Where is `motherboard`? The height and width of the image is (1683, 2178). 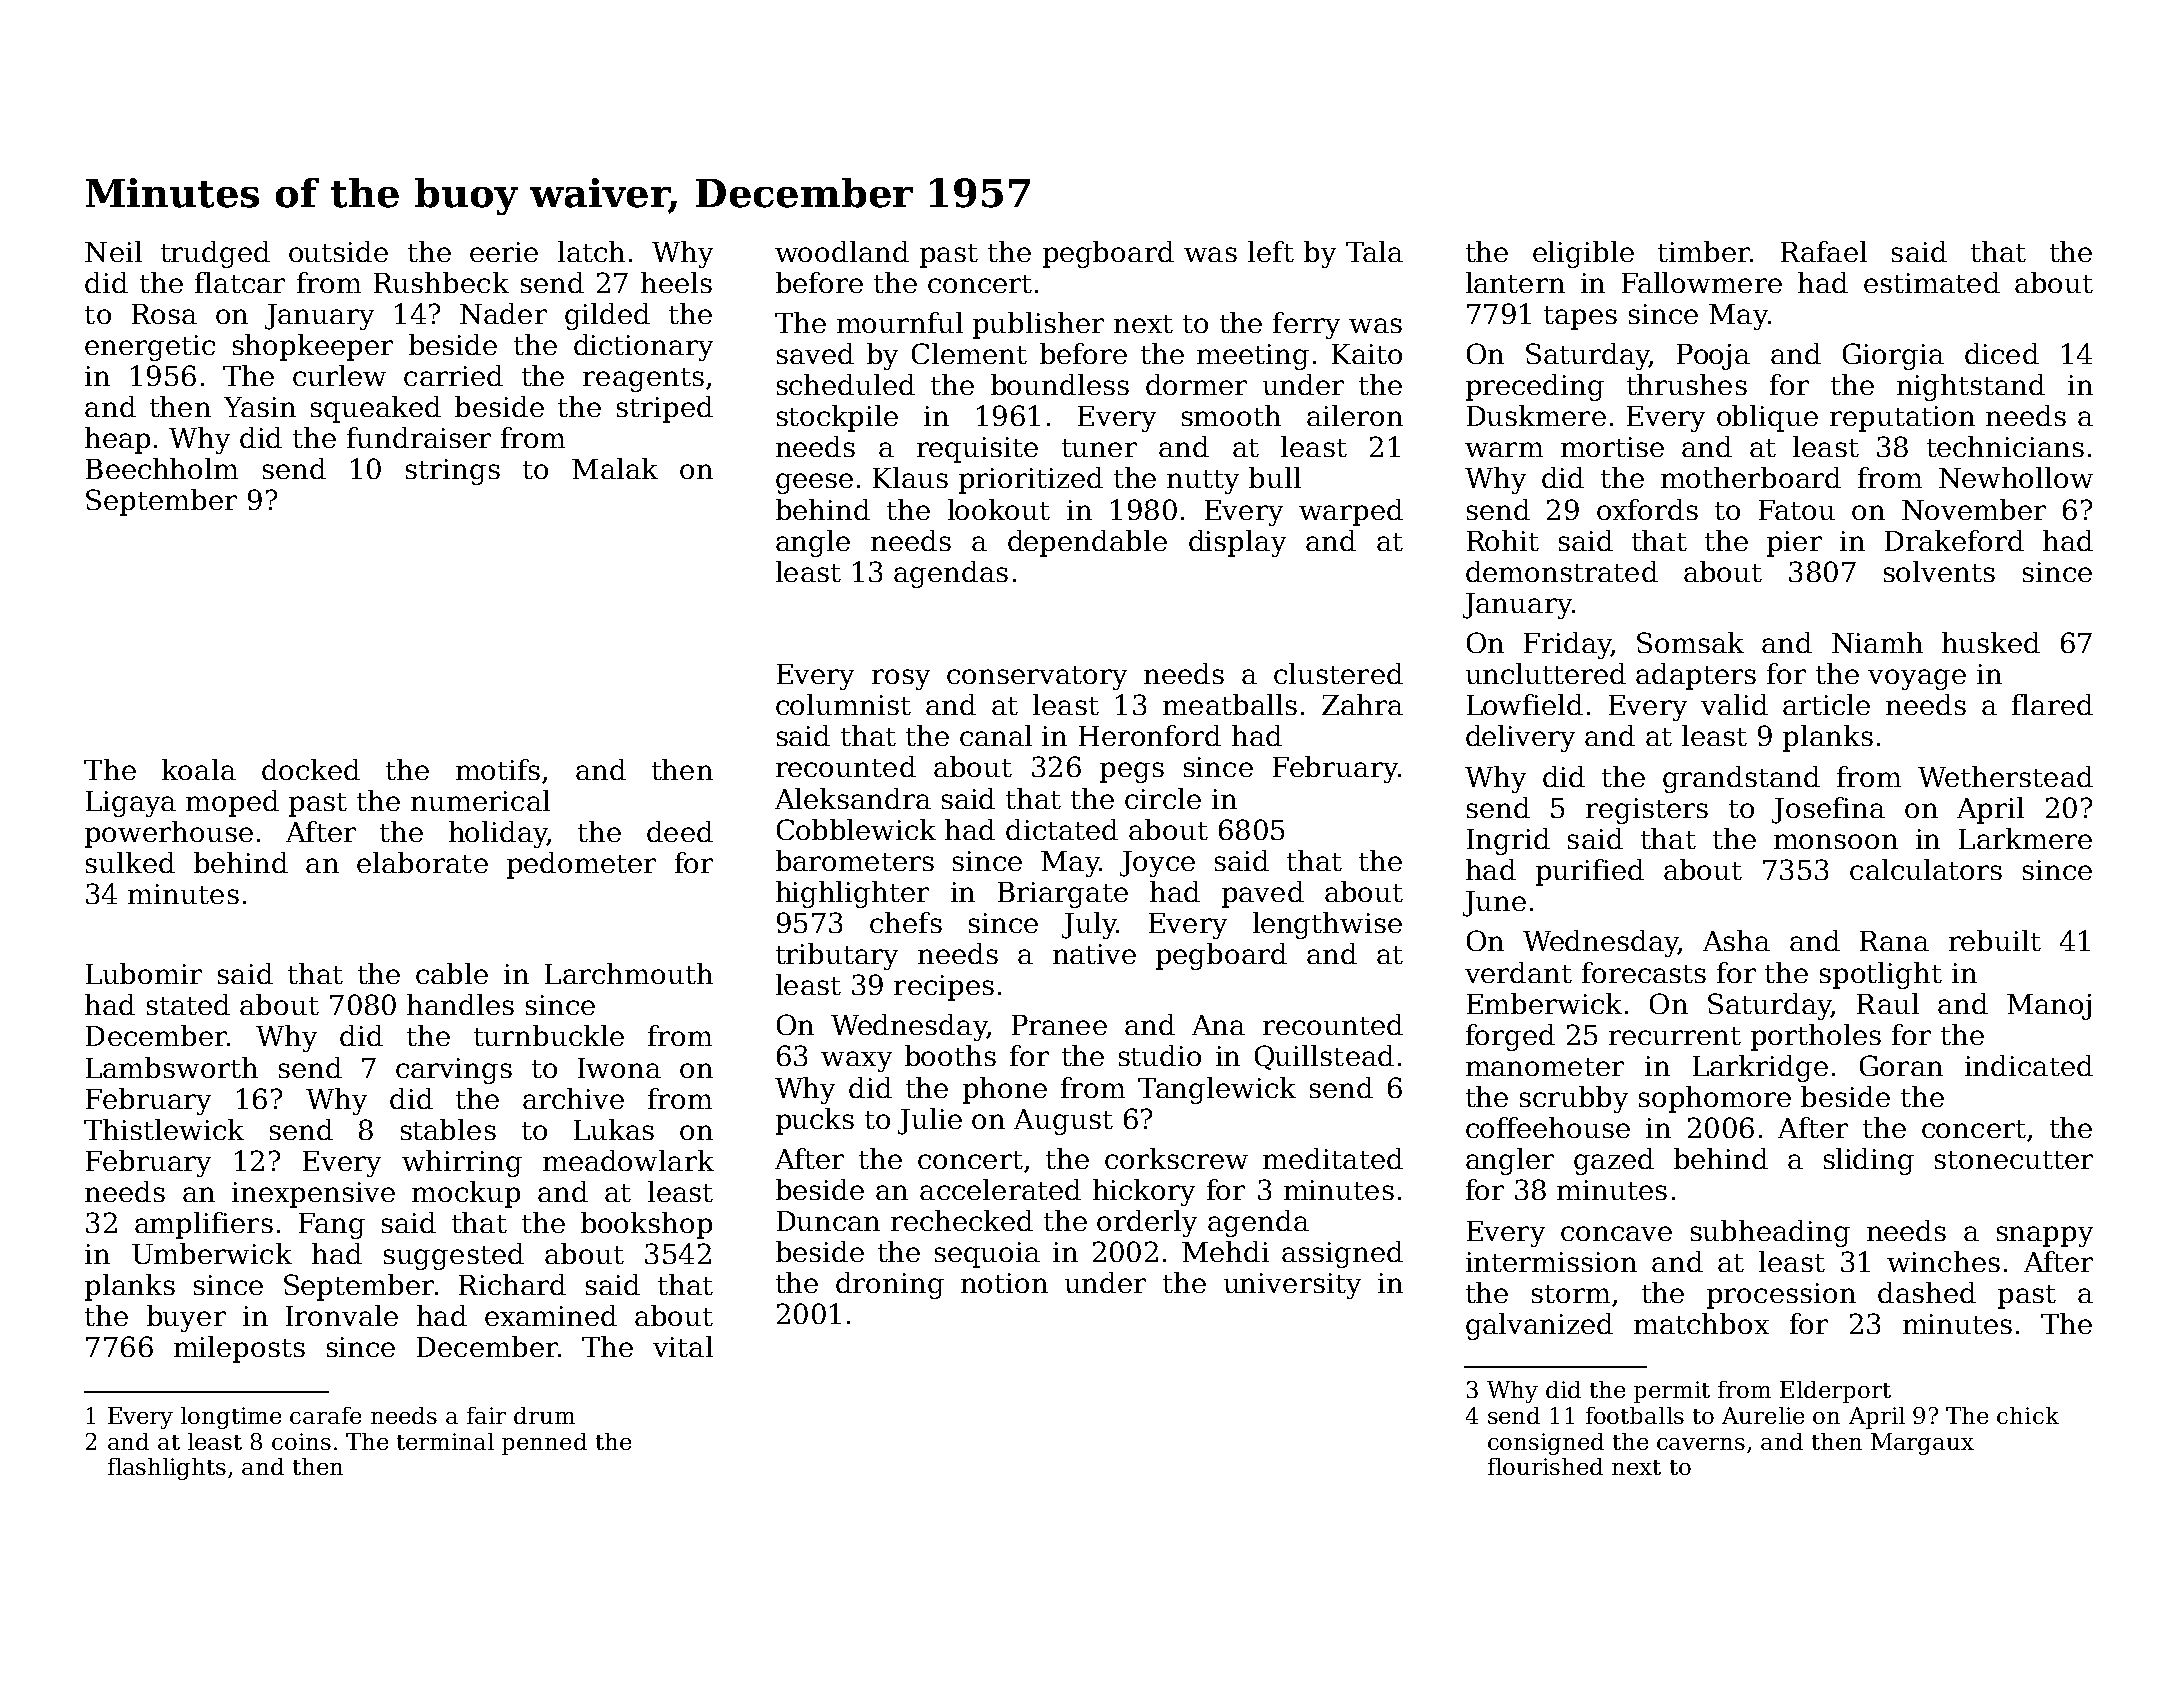
motherboard is located at coordinates (1751, 477).
